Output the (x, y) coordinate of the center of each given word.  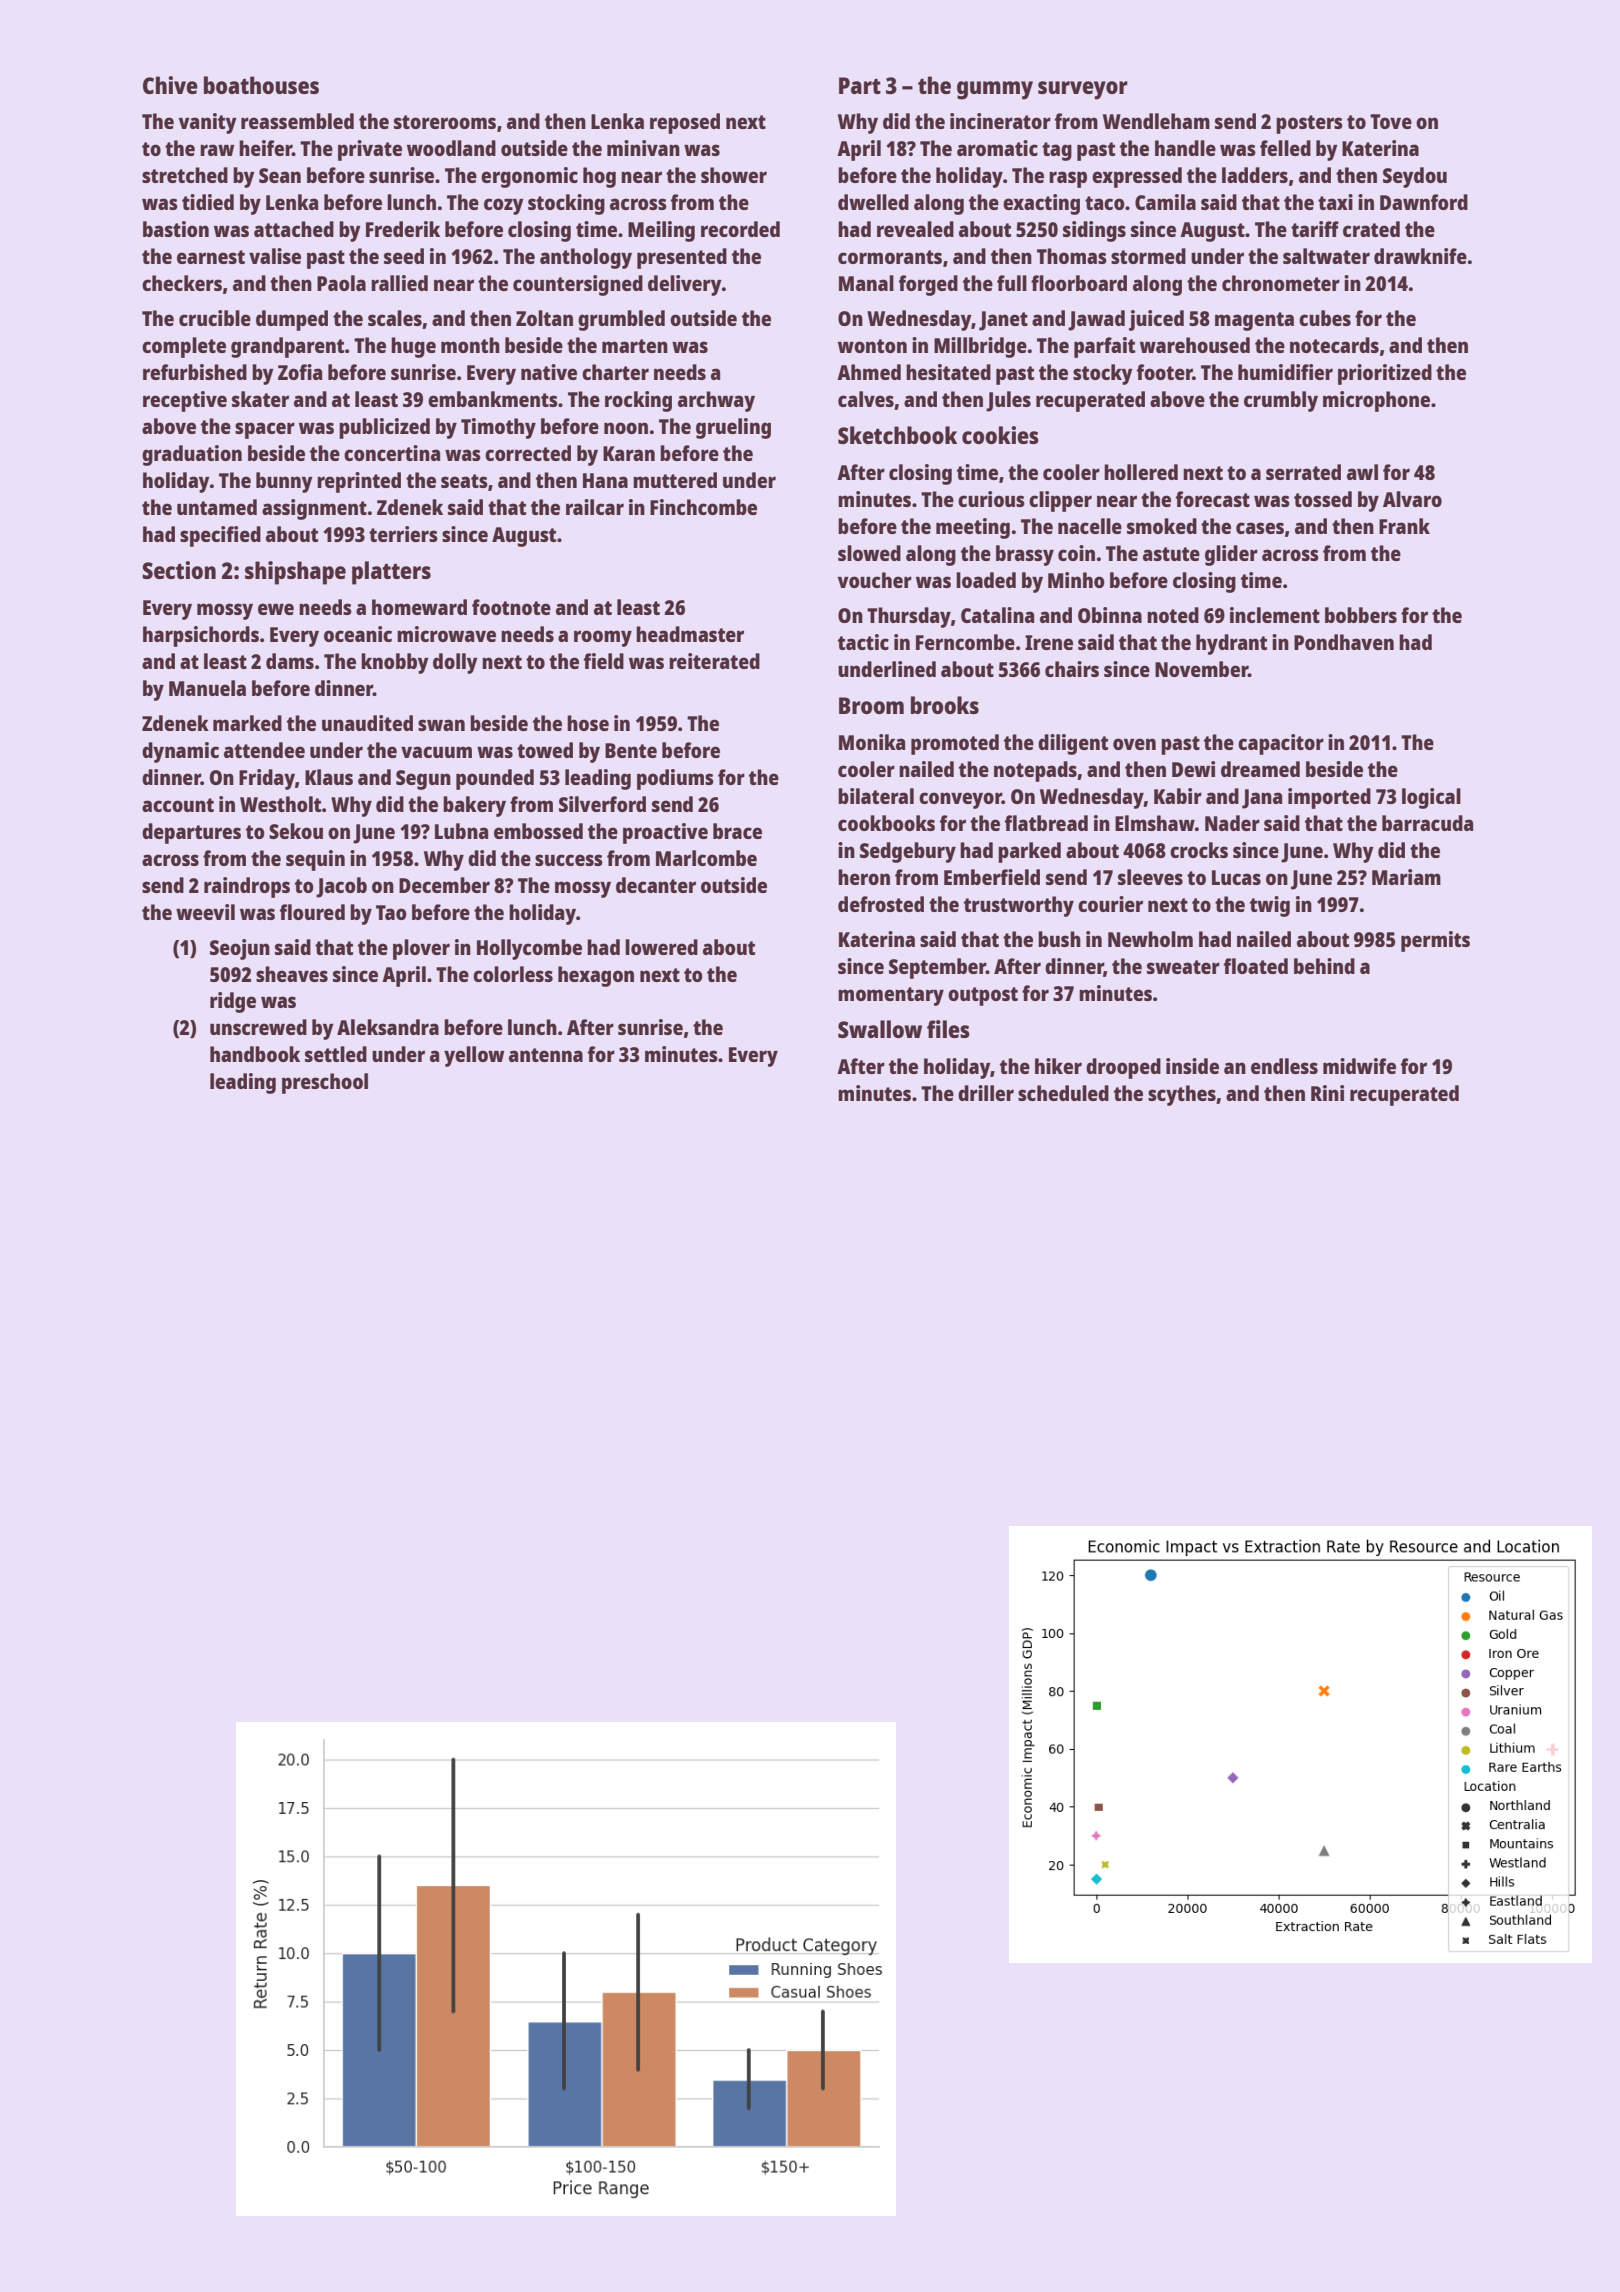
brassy (1025, 555)
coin (1076, 553)
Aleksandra (388, 1027)
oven (1134, 744)
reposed (685, 123)
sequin (315, 860)
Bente (631, 750)
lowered (661, 947)
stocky (1103, 374)
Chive (170, 85)
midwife (1359, 1066)
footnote (511, 607)
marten (635, 346)
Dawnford (1424, 202)
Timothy (498, 428)
